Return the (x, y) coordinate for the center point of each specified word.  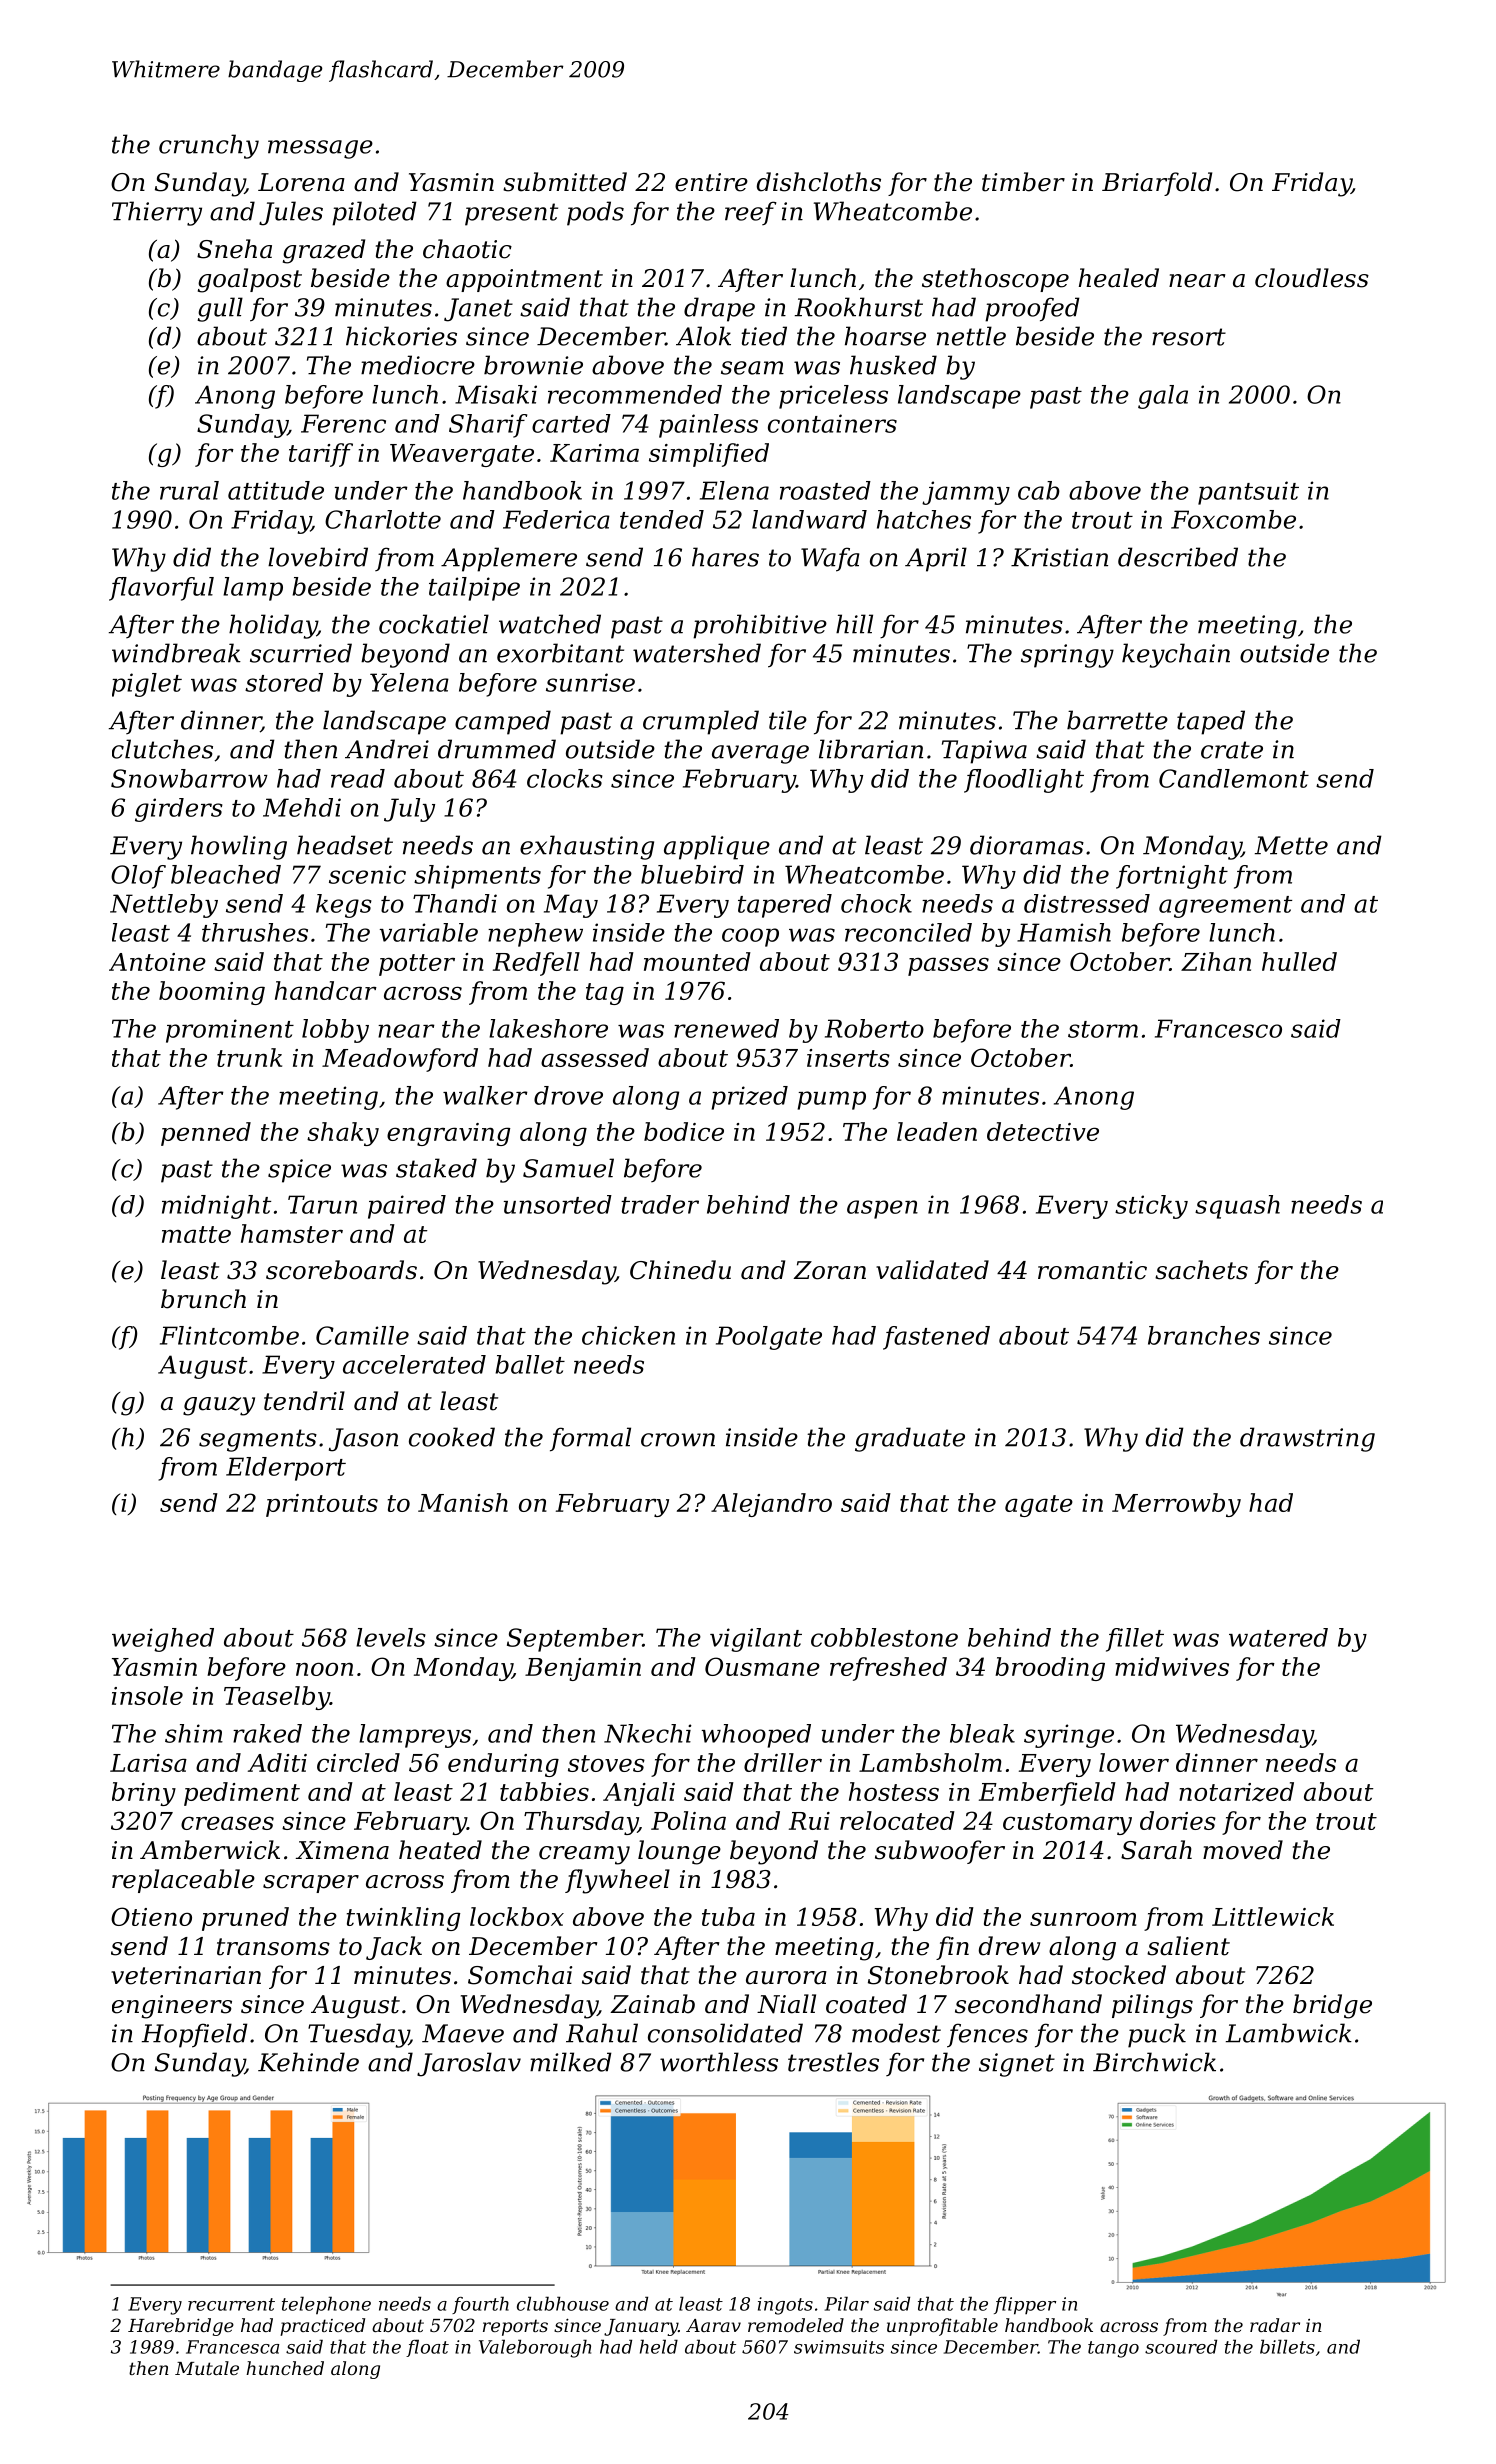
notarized (1236, 1792)
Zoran (829, 1270)
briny (144, 1794)
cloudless (1312, 278)
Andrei (387, 749)
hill (854, 624)
